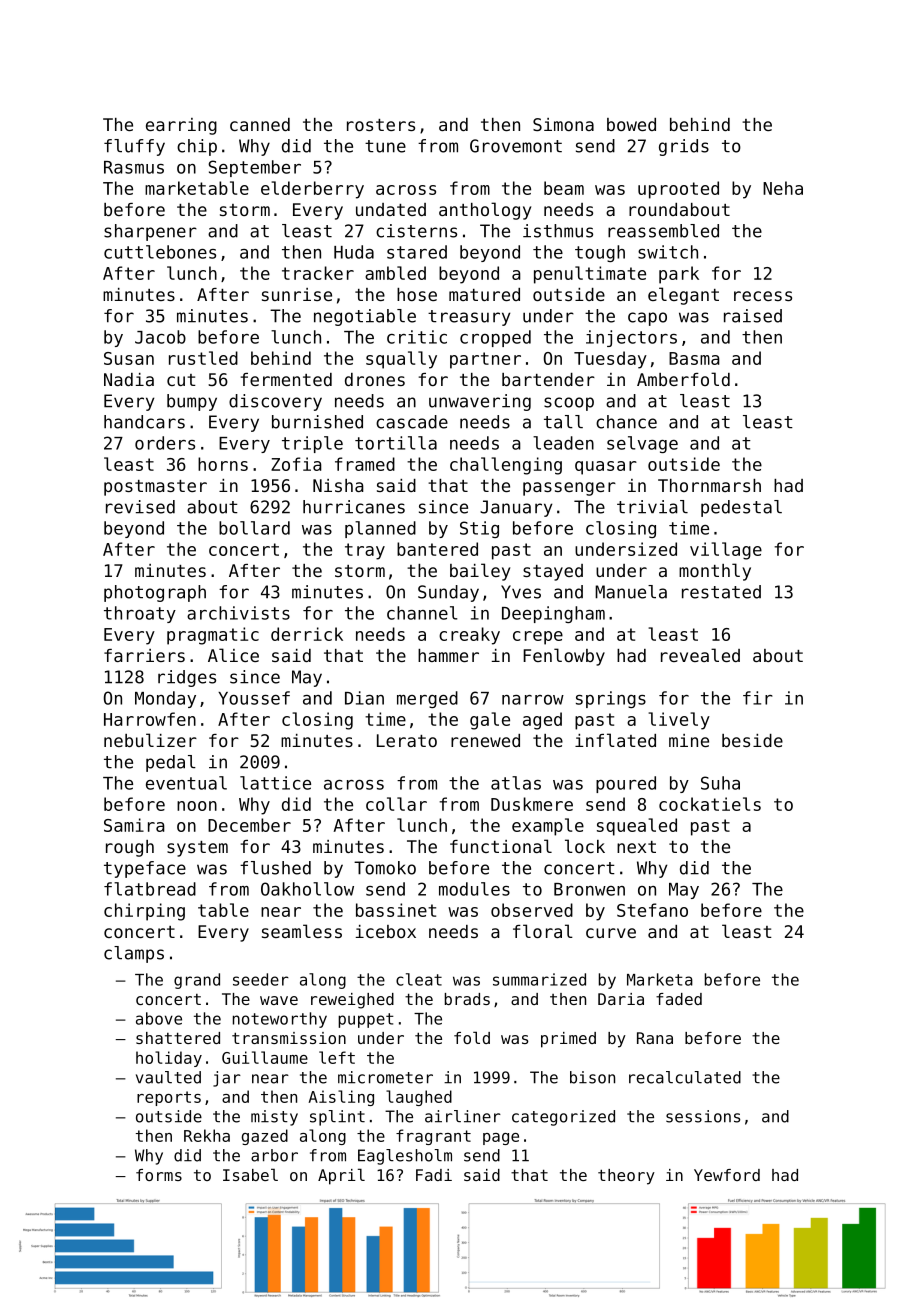 The image size is (908, 1316). What do you see at coordinates (385, 1077) in the screenshot?
I see `micrometer` at bounding box center [385, 1077].
